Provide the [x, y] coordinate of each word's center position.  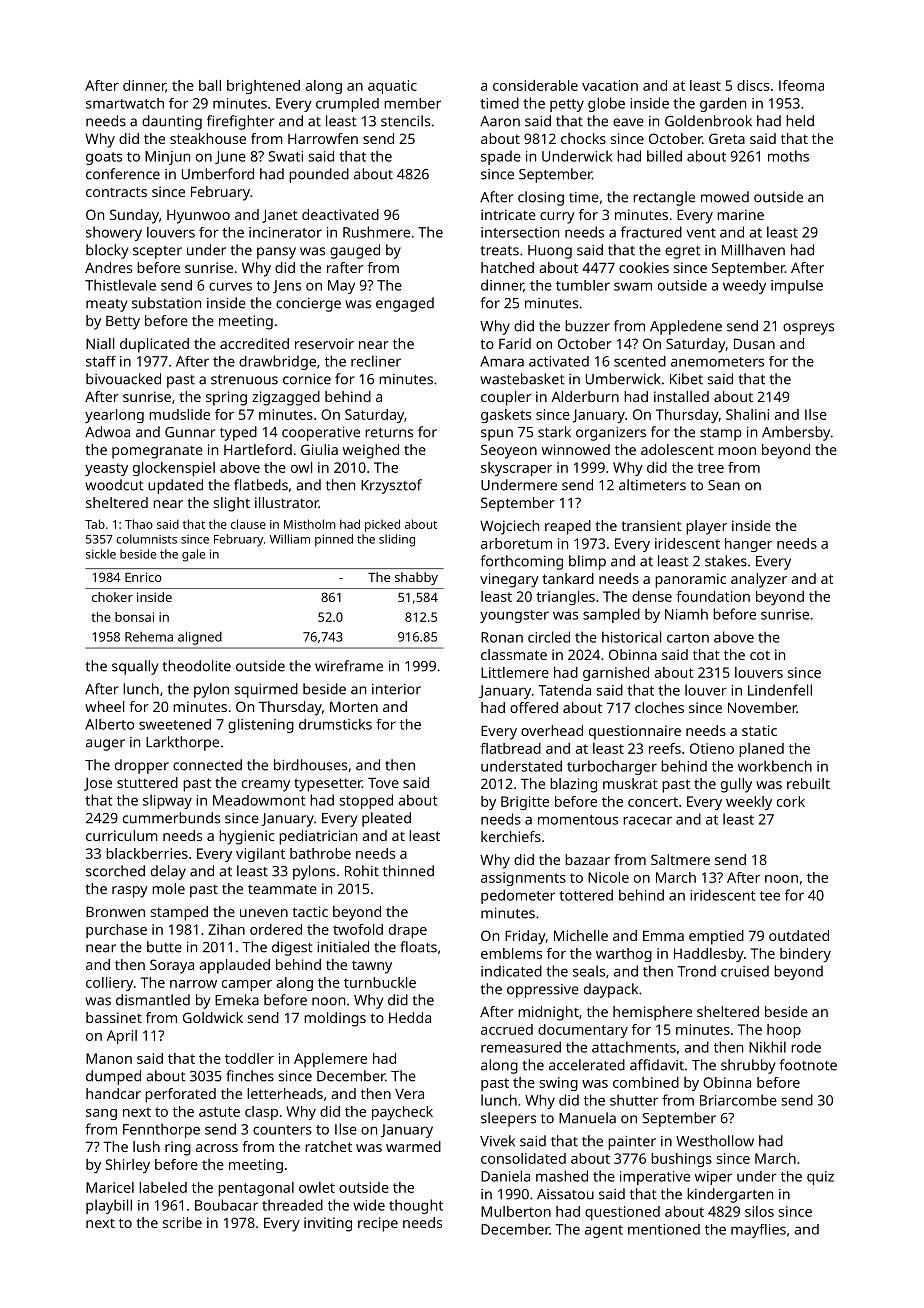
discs [753, 85]
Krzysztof [391, 486]
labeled [163, 1187]
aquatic [392, 87]
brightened [263, 87]
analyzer [759, 580]
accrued [507, 1029]
